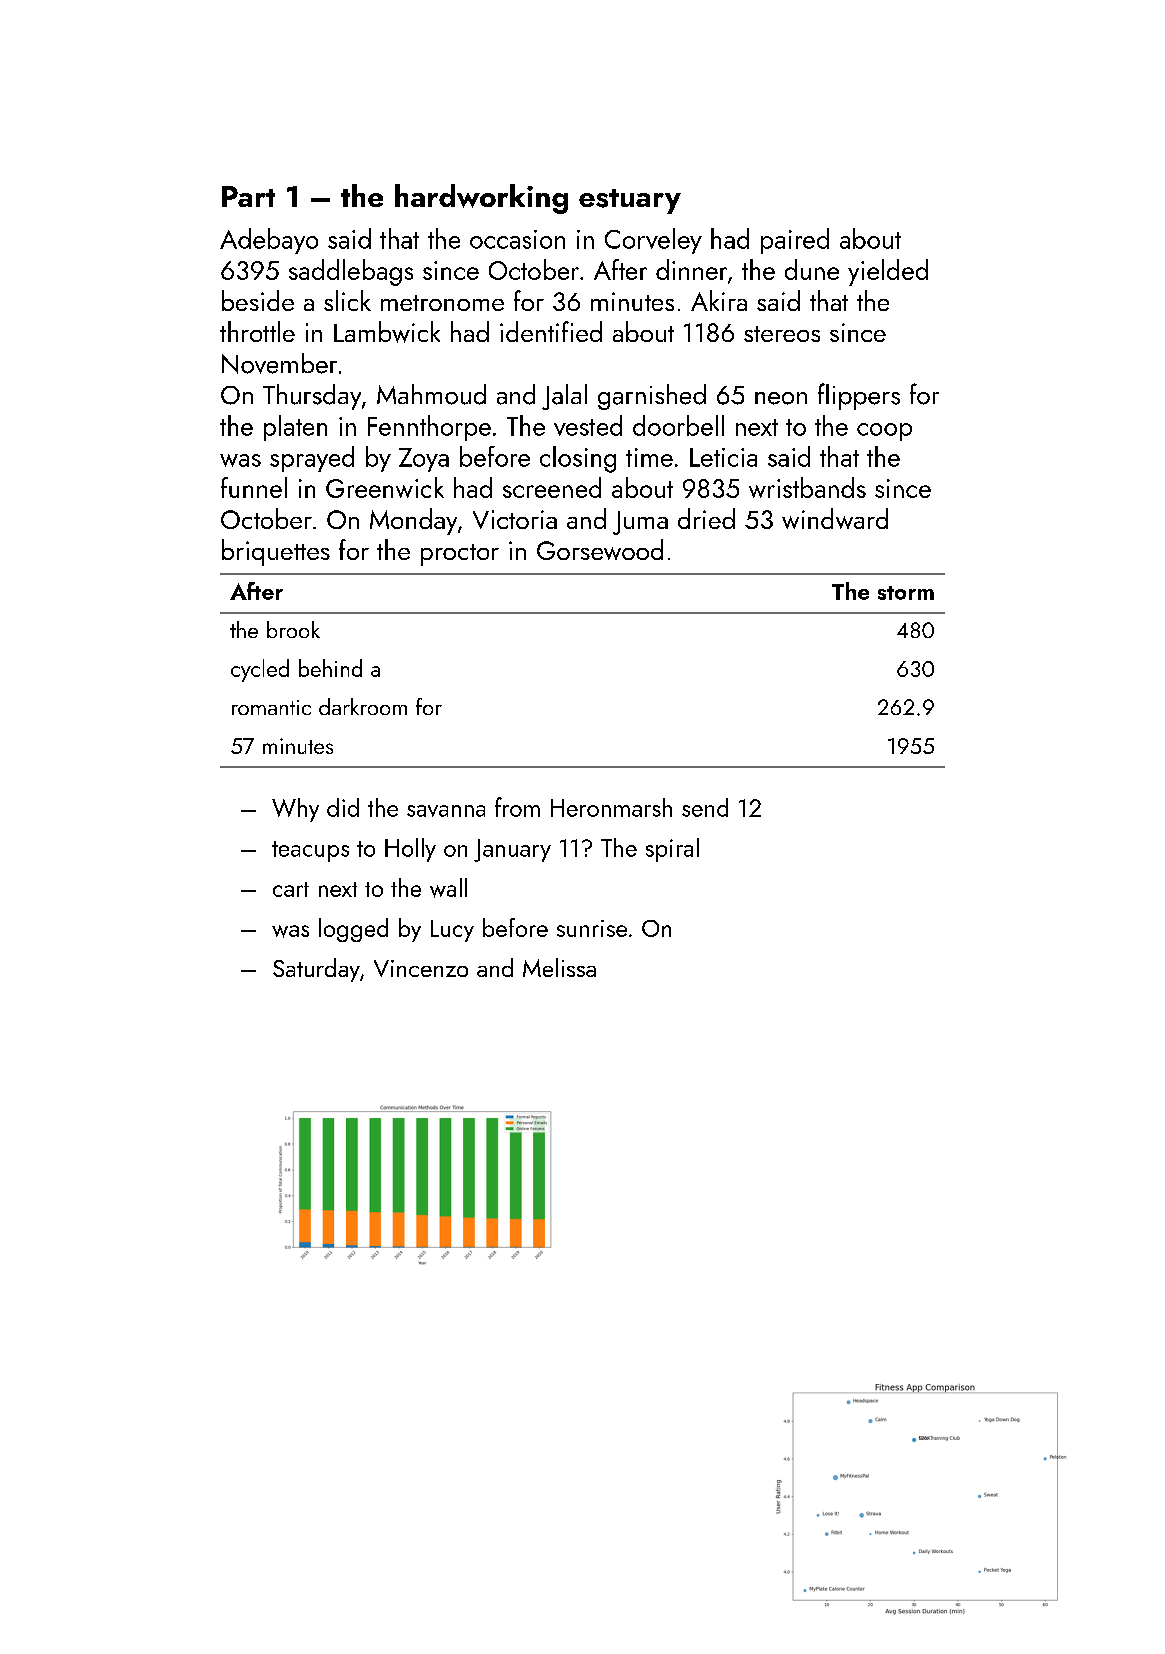 This screenshot has width=1165, height=1654. I want to click on spiral, so click(672, 850).
